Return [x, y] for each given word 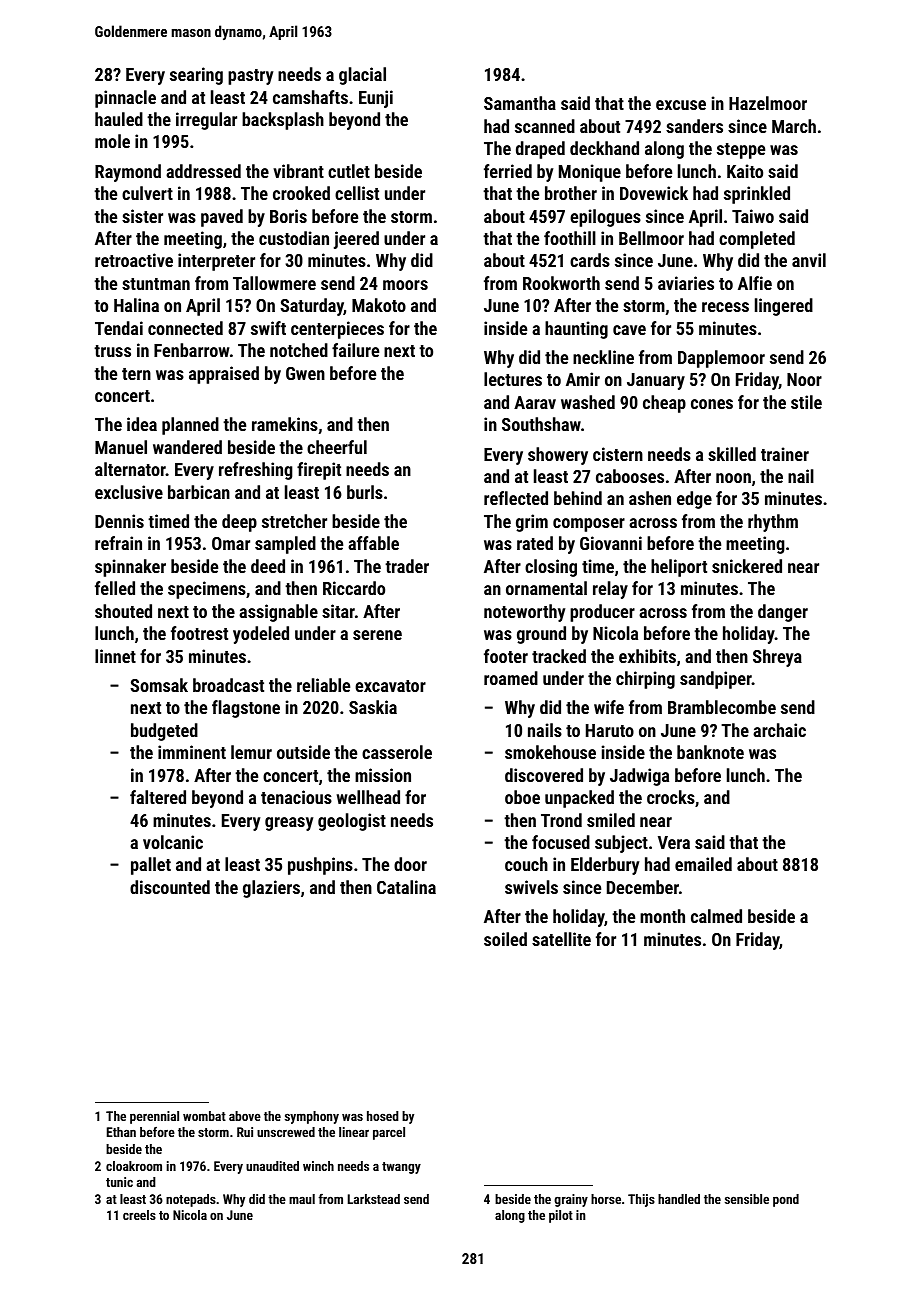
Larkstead [374, 1199]
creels [139, 1215]
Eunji [376, 99]
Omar [231, 543]
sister [142, 216]
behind [578, 498]
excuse [681, 105]
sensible [747, 1199]
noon [733, 478]
